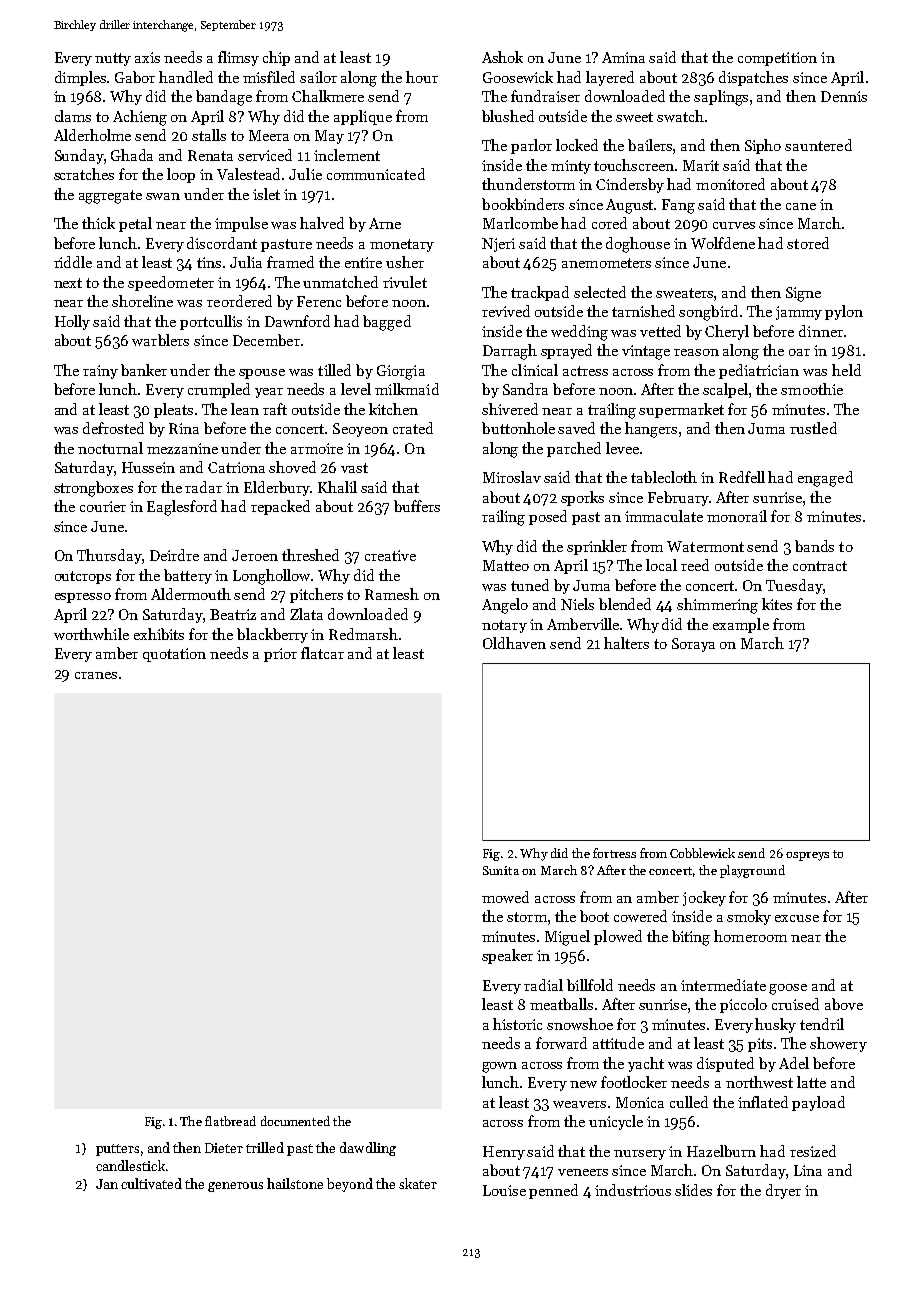 This image has width=924, height=1308. What do you see at coordinates (235, 1187) in the image?
I see `generous` at bounding box center [235, 1187].
